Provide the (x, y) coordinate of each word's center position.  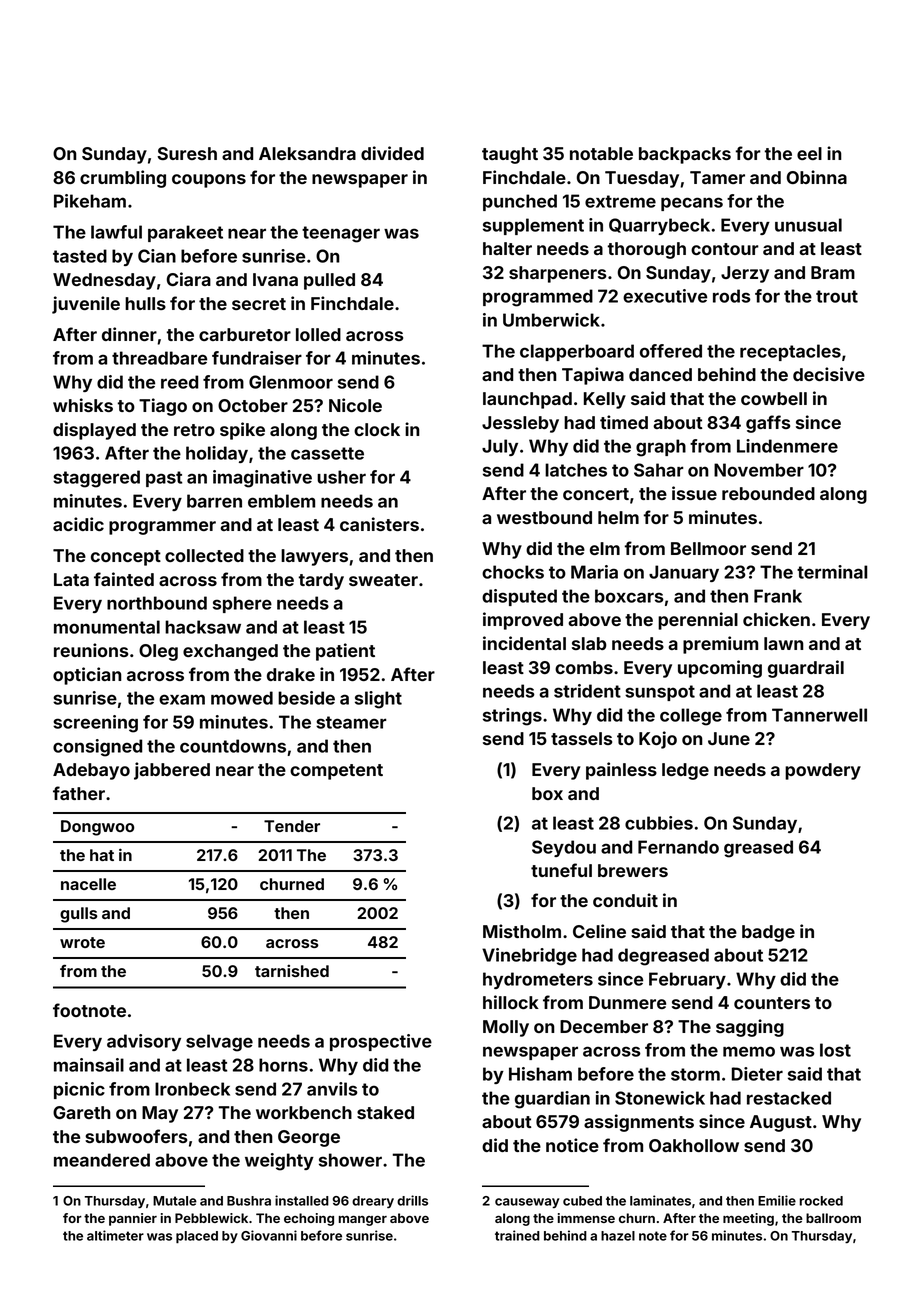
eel (809, 153)
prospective (381, 1042)
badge (768, 933)
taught (510, 155)
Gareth (82, 1112)
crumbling (123, 179)
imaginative (262, 479)
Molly (506, 1028)
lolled (318, 334)
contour (725, 249)
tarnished (292, 970)
